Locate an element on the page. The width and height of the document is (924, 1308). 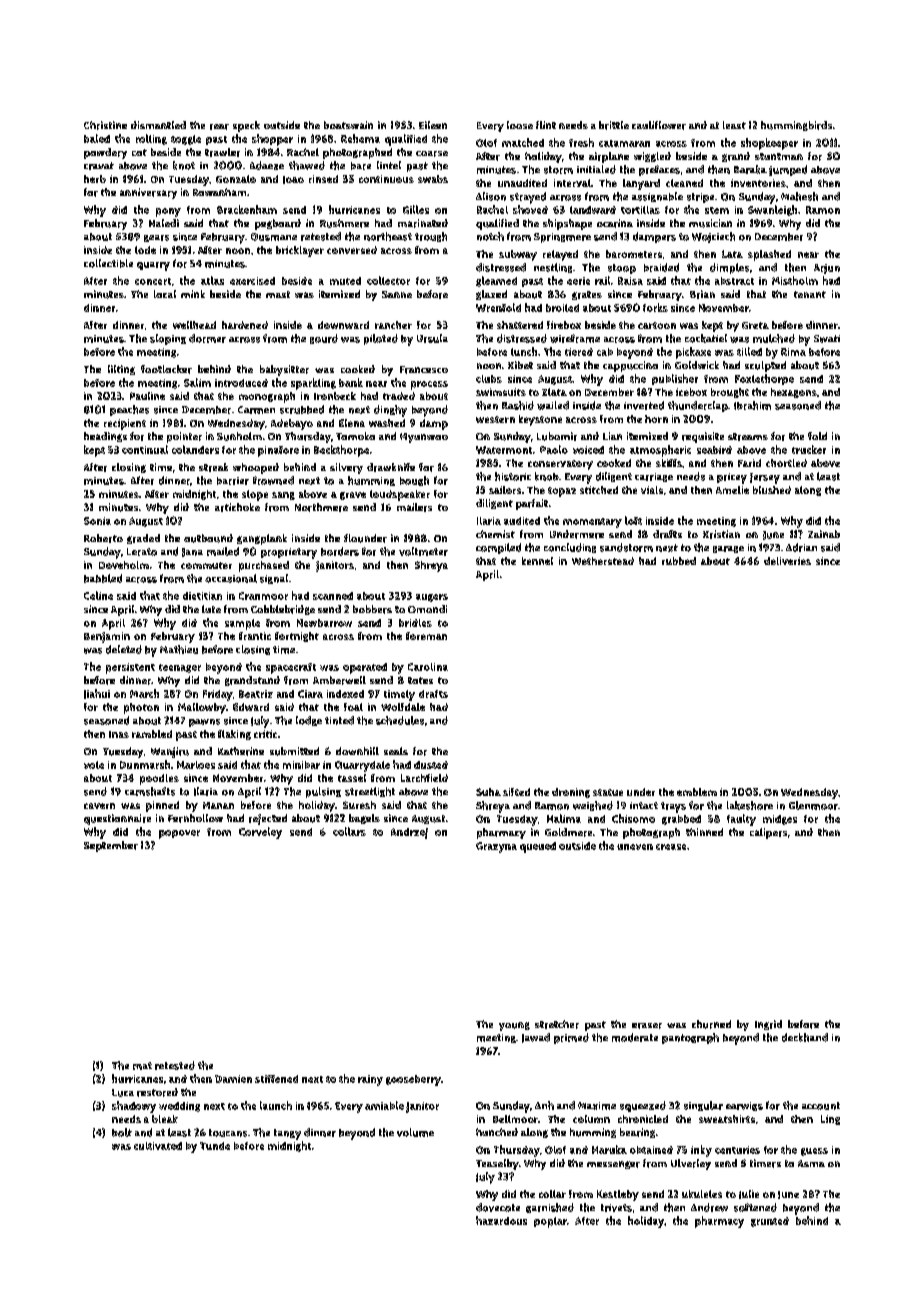
downward is located at coordinates (343, 325).
